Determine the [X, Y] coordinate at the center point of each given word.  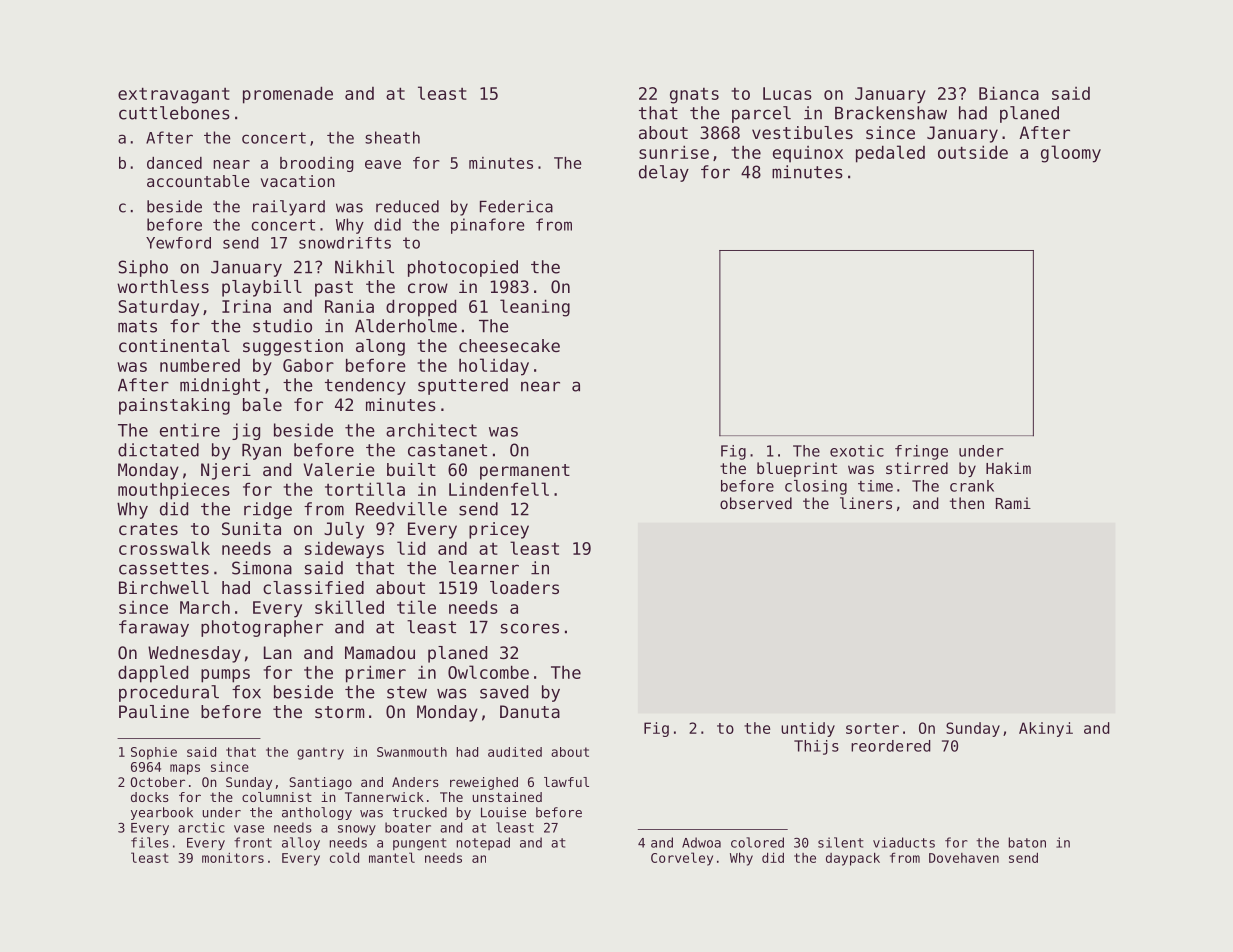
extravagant [174, 95]
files [150, 842]
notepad [483, 843]
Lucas [787, 93]
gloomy [1071, 154]
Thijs [816, 747]
